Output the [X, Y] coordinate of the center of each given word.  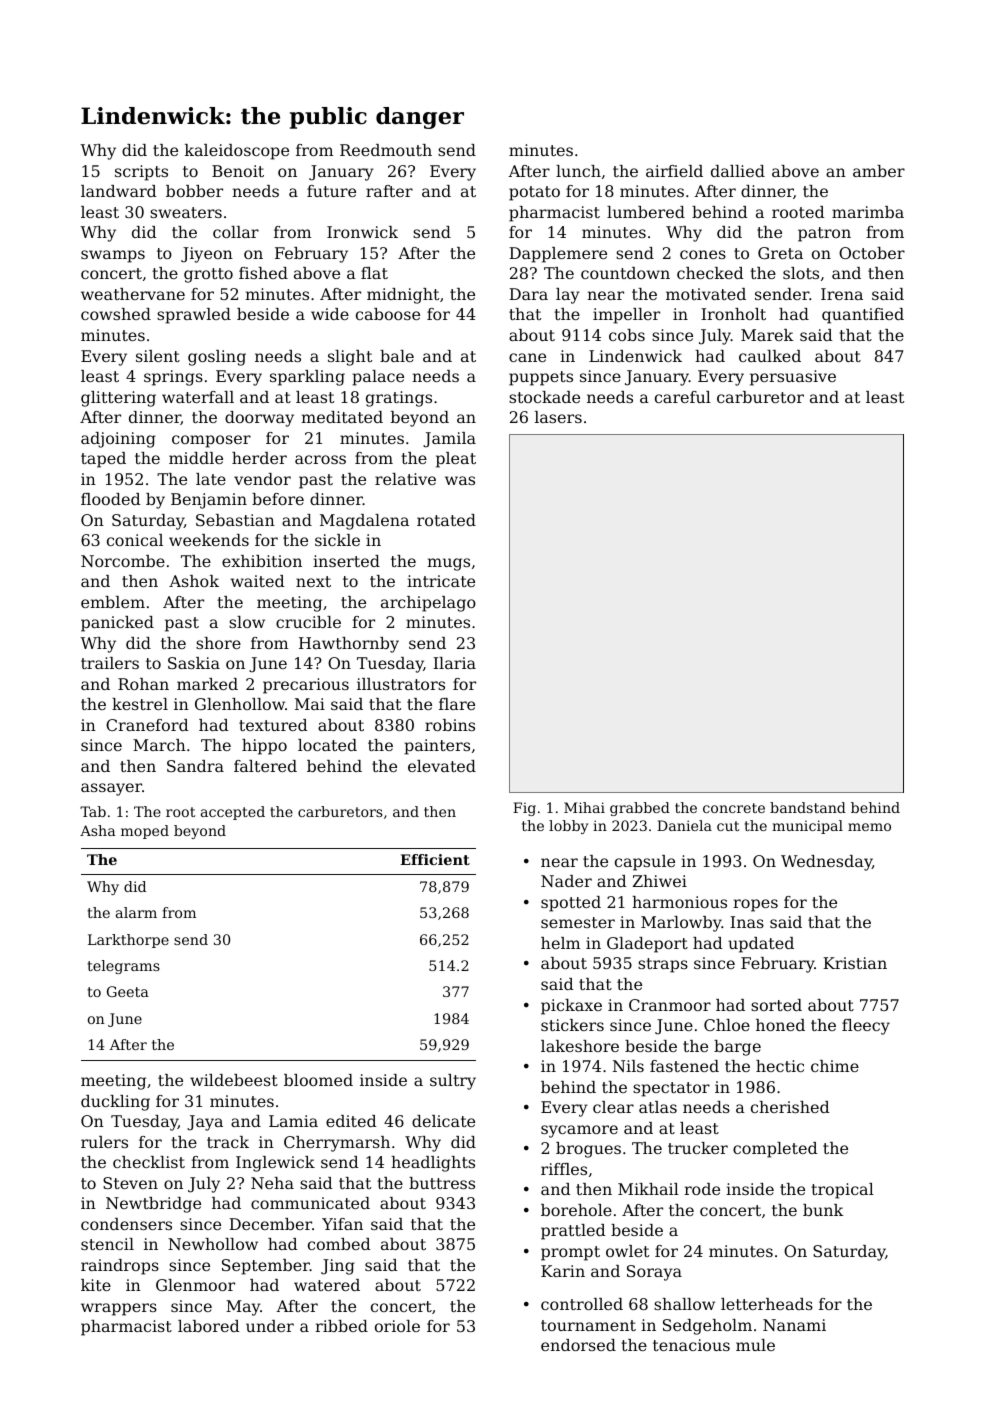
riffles [564, 1169]
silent [158, 356]
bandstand [808, 807]
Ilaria [454, 663]
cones [703, 254]
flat [374, 273]
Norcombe [123, 561]
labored [209, 1326]
